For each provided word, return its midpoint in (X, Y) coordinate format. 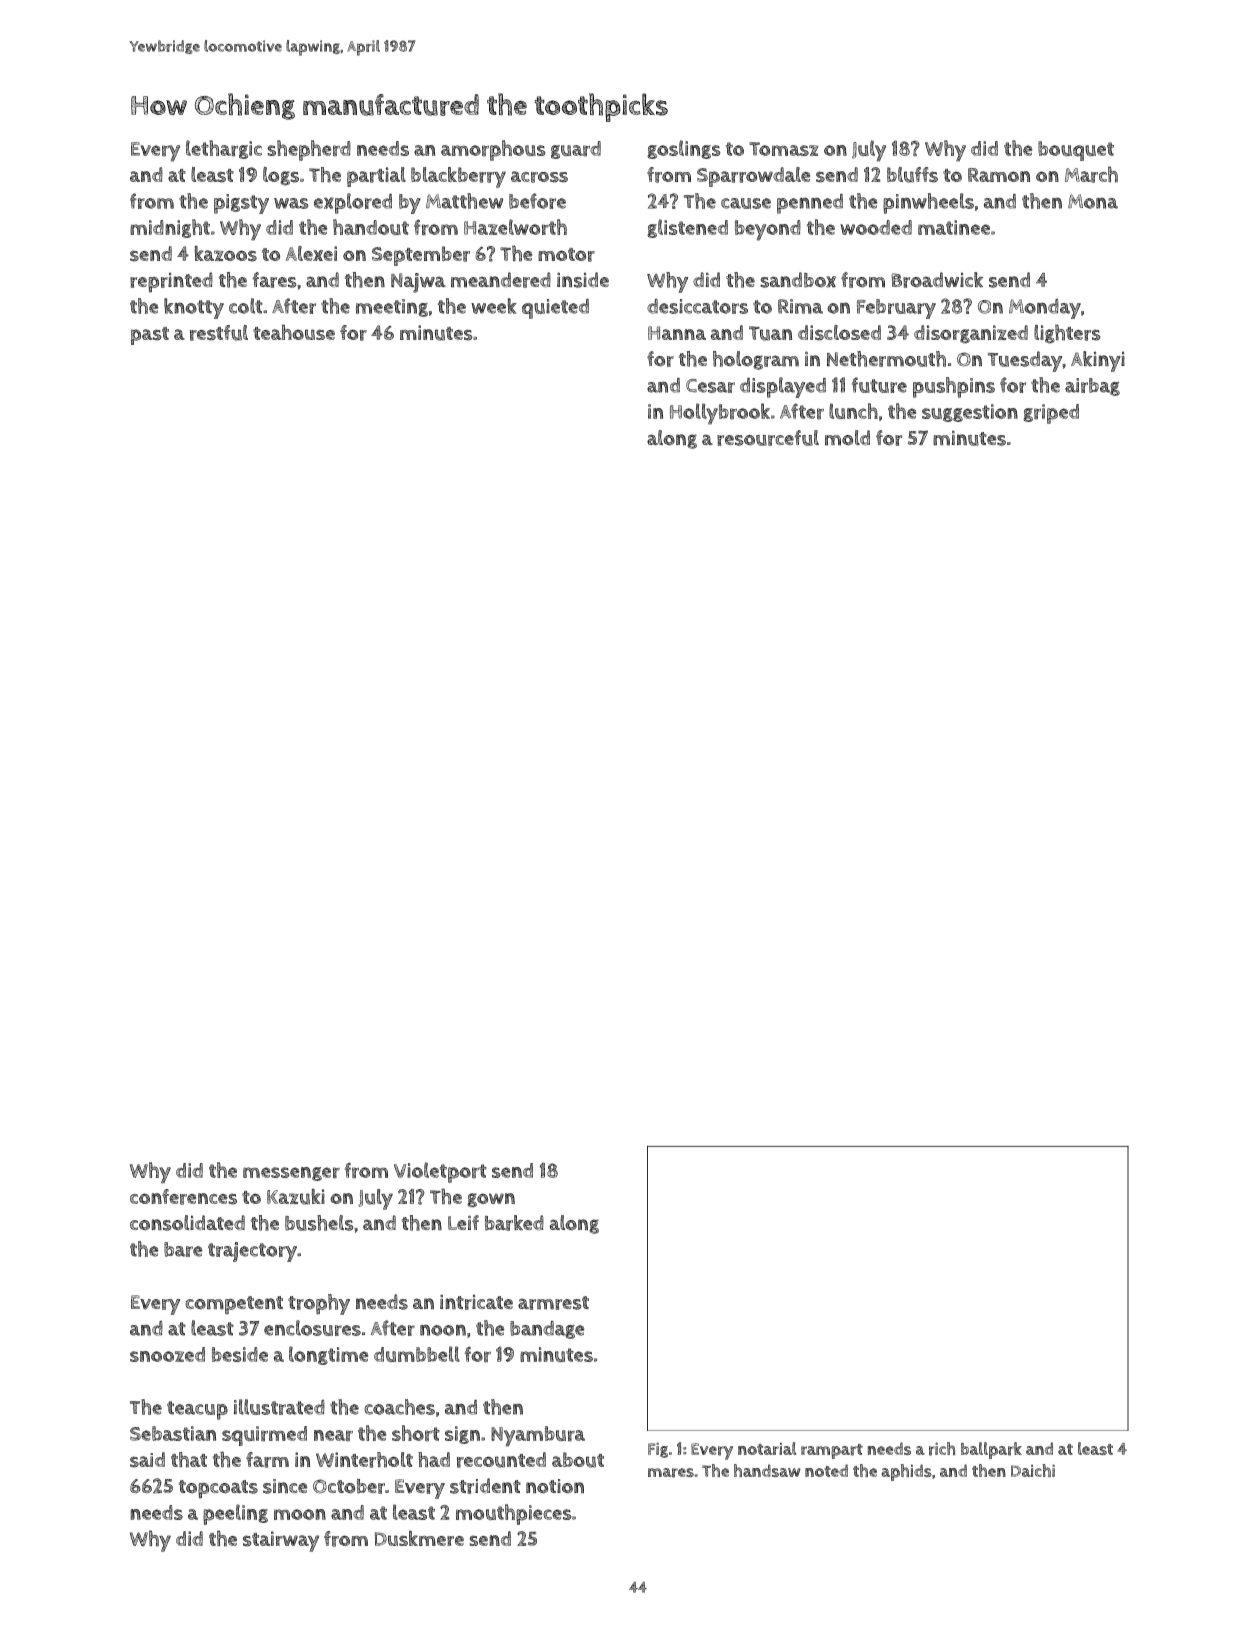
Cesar (710, 386)
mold (847, 438)
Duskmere (419, 1538)
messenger (291, 1174)
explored (353, 203)
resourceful (768, 438)
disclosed (839, 333)
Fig (658, 1450)
